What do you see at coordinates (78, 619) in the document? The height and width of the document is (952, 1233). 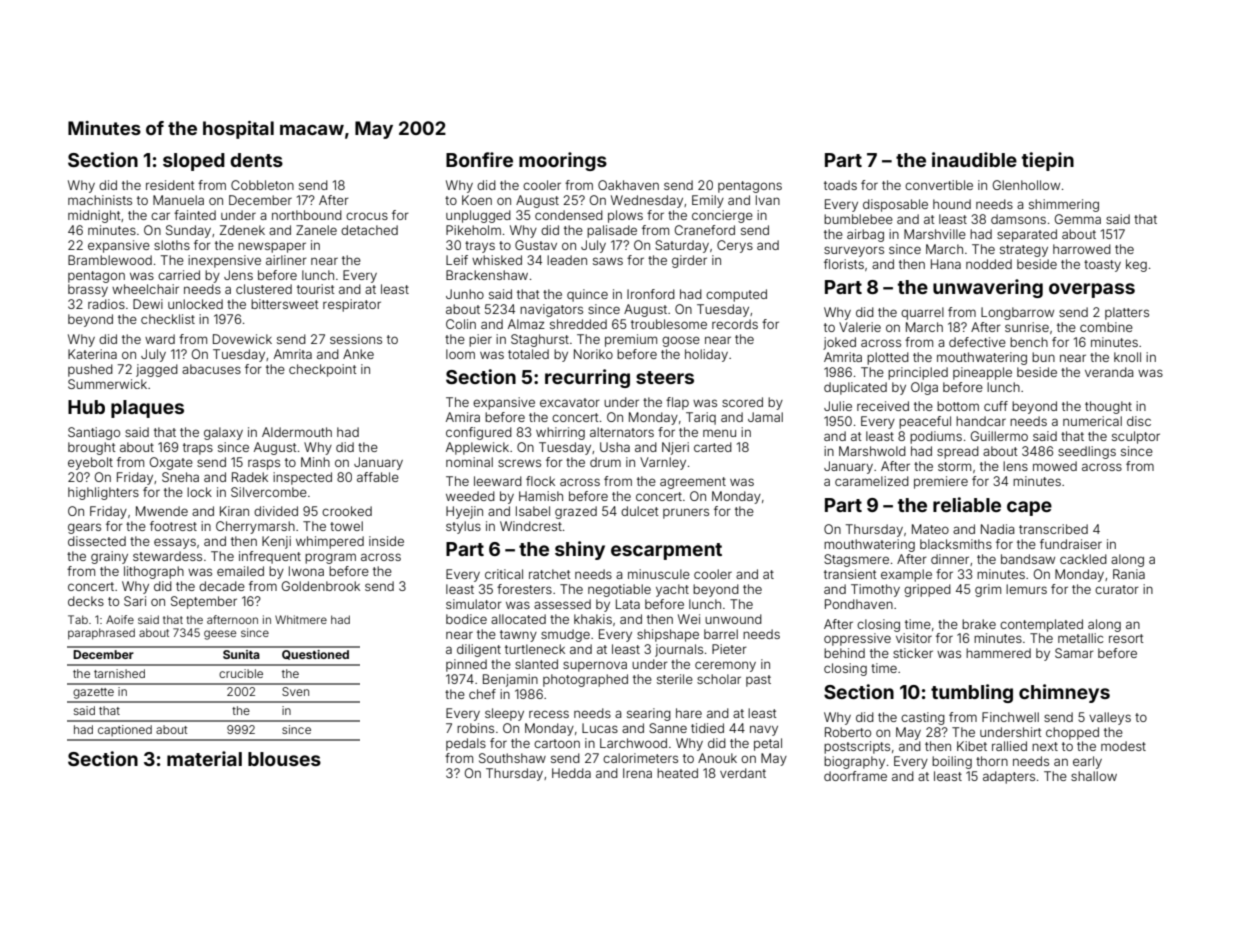 I see `Tab` at bounding box center [78, 619].
